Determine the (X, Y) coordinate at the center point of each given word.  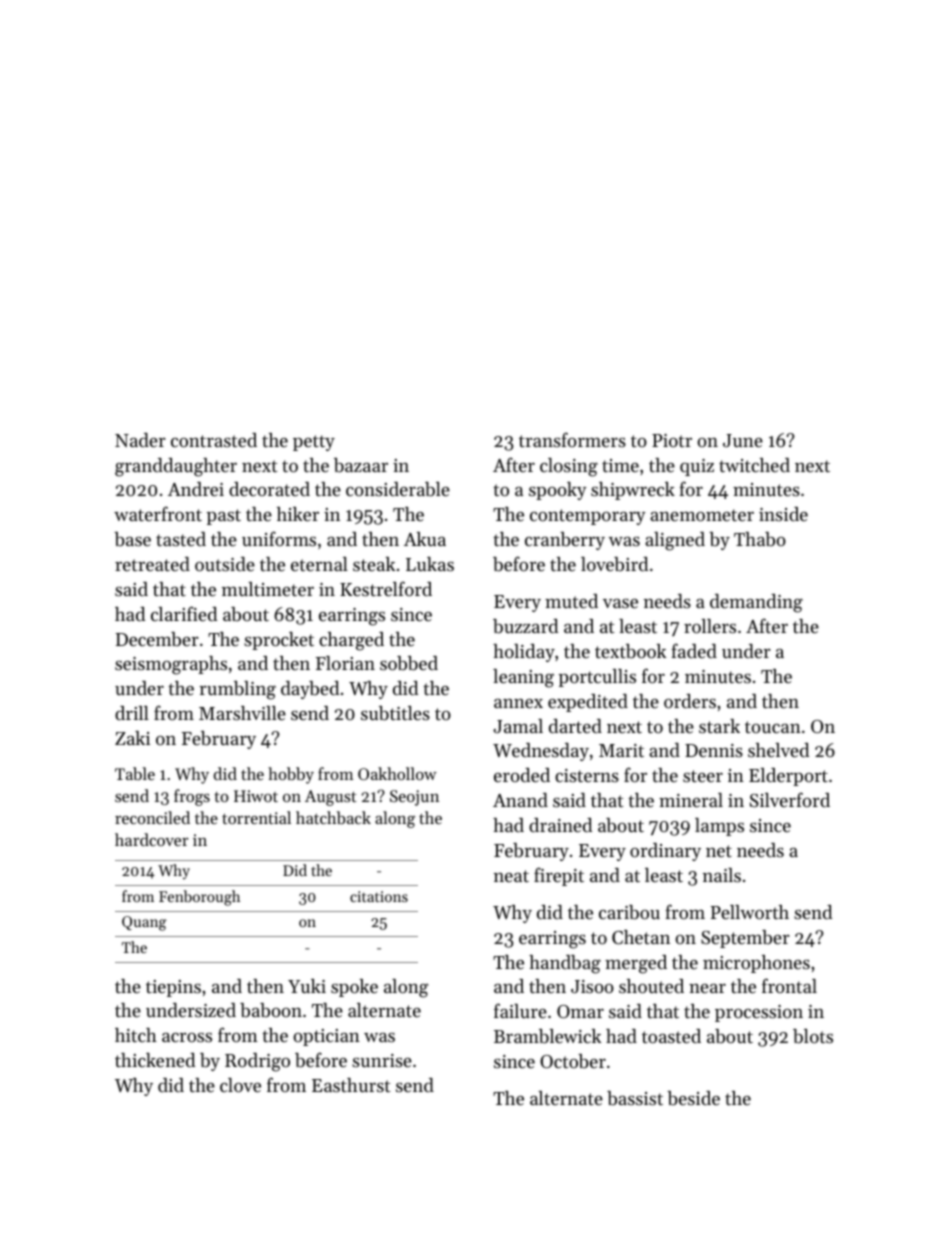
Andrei (196, 489)
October (573, 1061)
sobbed (409, 663)
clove (240, 1085)
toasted (671, 1036)
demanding (756, 603)
